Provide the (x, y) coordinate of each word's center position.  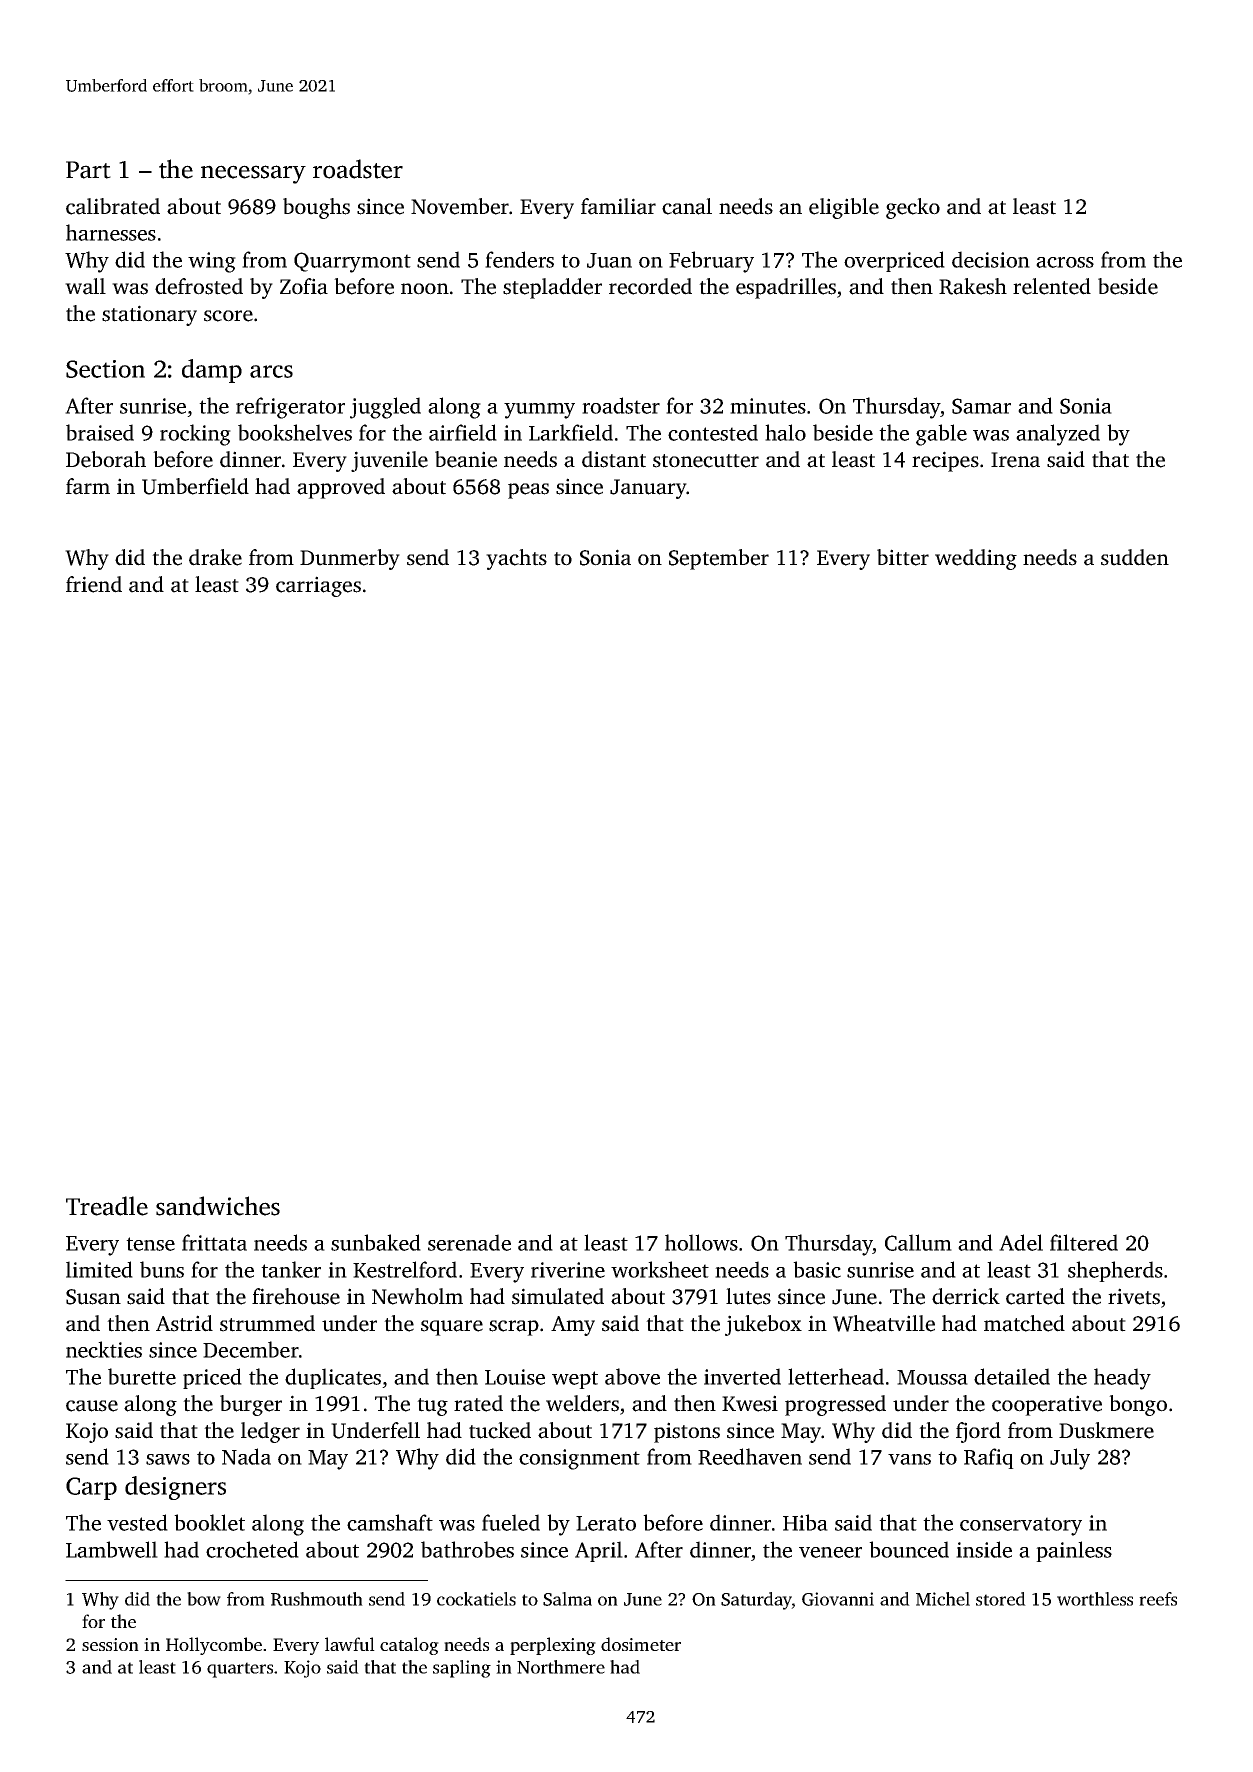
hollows (701, 1242)
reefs (1158, 1599)
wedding (976, 559)
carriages (318, 586)
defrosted (199, 286)
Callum (918, 1242)
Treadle (107, 1206)
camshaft (390, 1522)
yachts (516, 559)
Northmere (561, 1667)
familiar (618, 206)
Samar (981, 406)
